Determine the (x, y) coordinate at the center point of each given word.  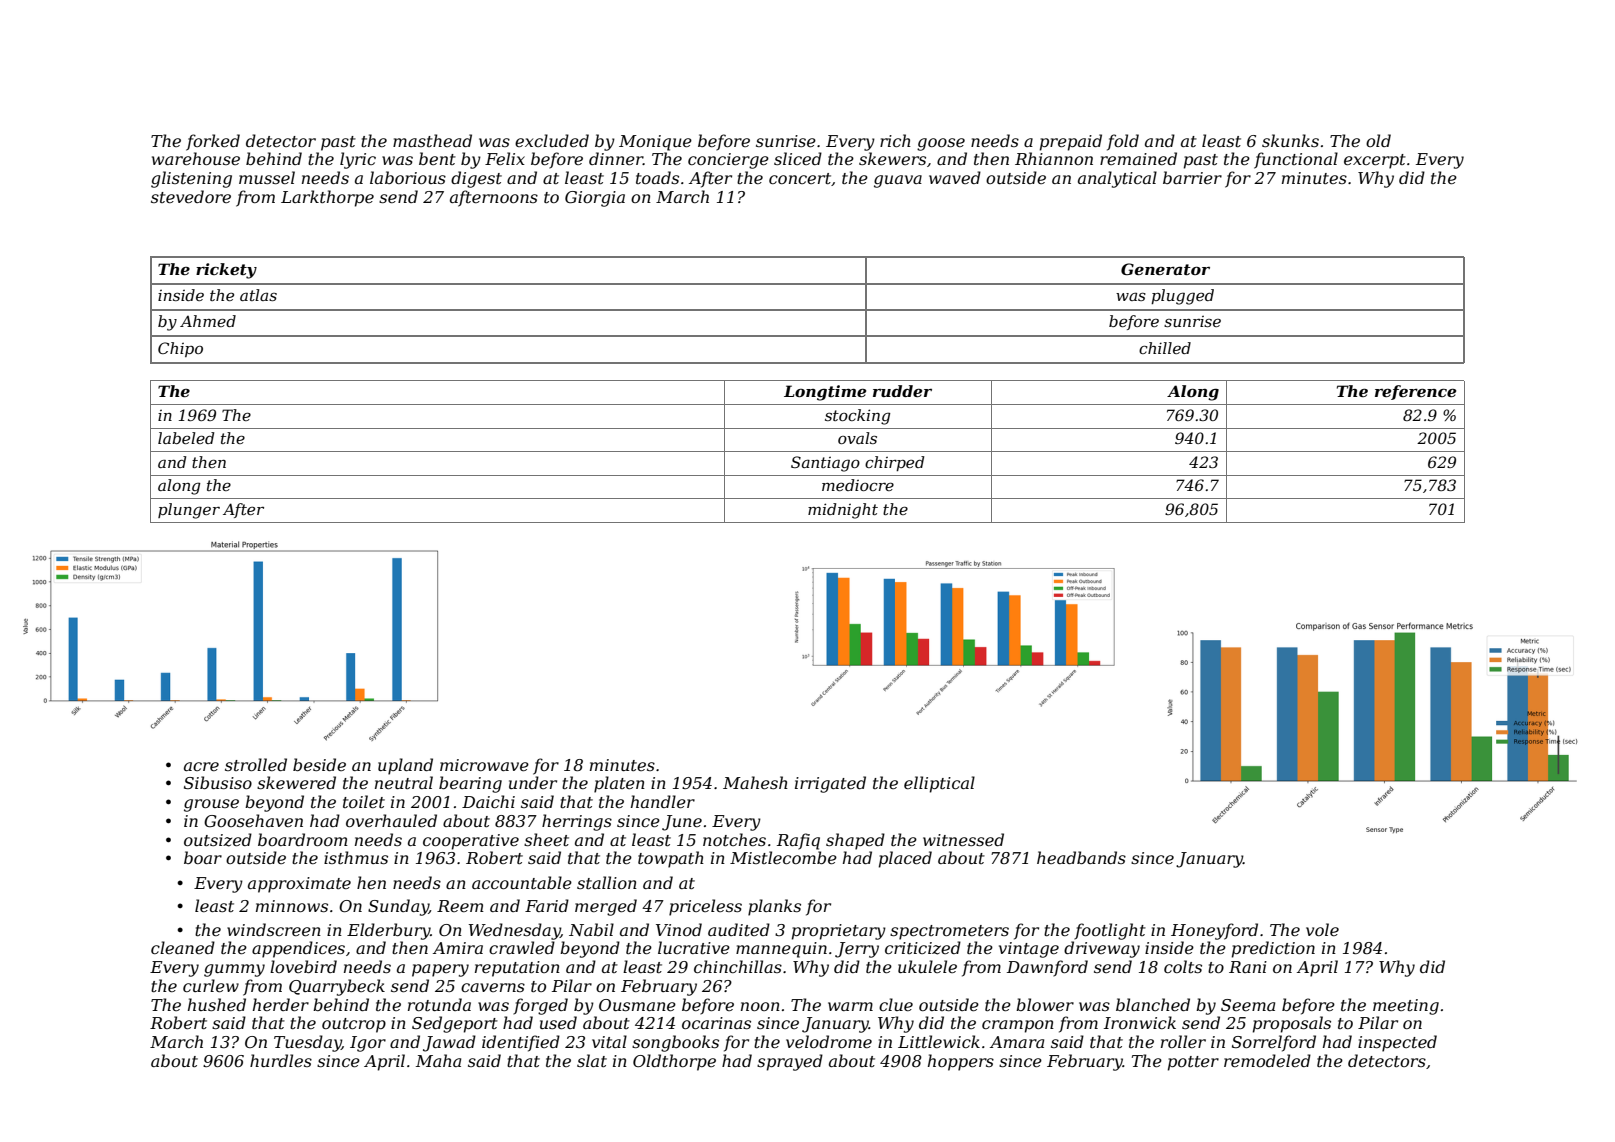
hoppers (961, 1062)
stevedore (191, 196)
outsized (218, 840)
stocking (857, 417)
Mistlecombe (783, 857)
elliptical (939, 784)
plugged (1182, 297)
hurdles (281, 1060)
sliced (798, 158)
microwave (484, 765)
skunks (1290, 140)
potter (1193, 1063)
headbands (1081, 857)
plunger (189, 511)
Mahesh (755, 782)
